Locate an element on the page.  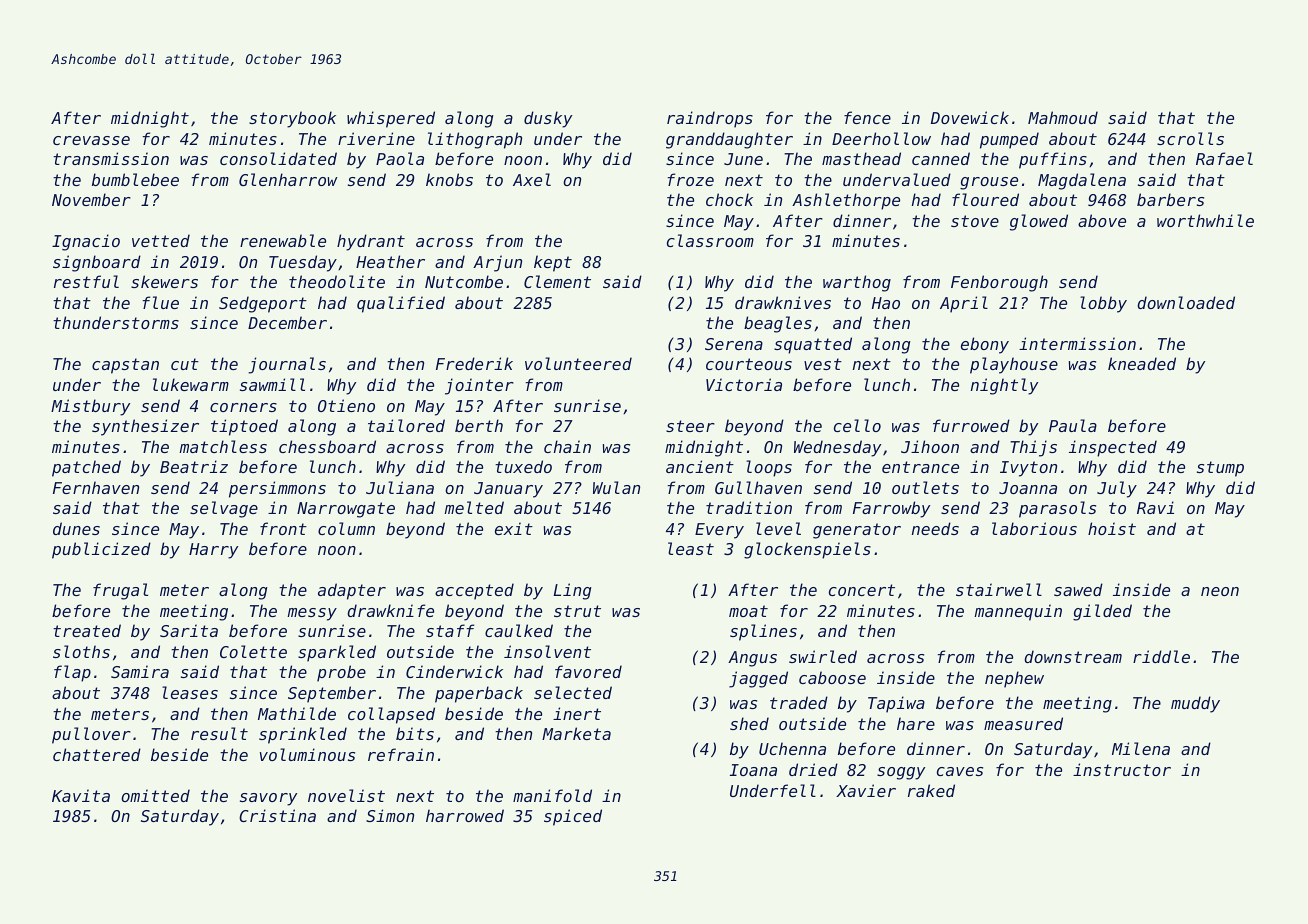
Tapiwa is located at coordinates (896, 704).
